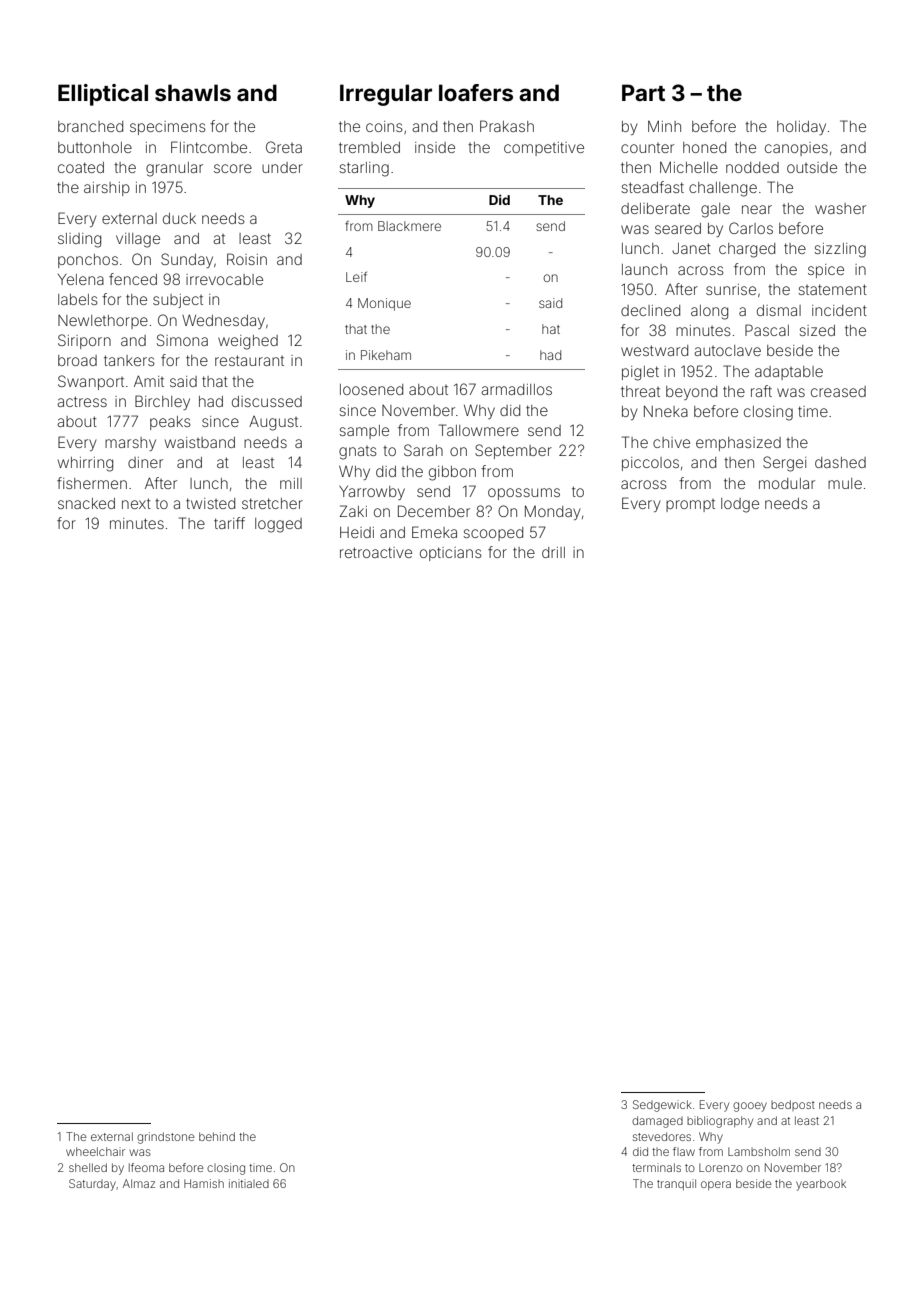 The width and height of the image is (924, 1308). Describe the element at coordinates (204, 1183) in the image. I see `Hamish` at that location.
